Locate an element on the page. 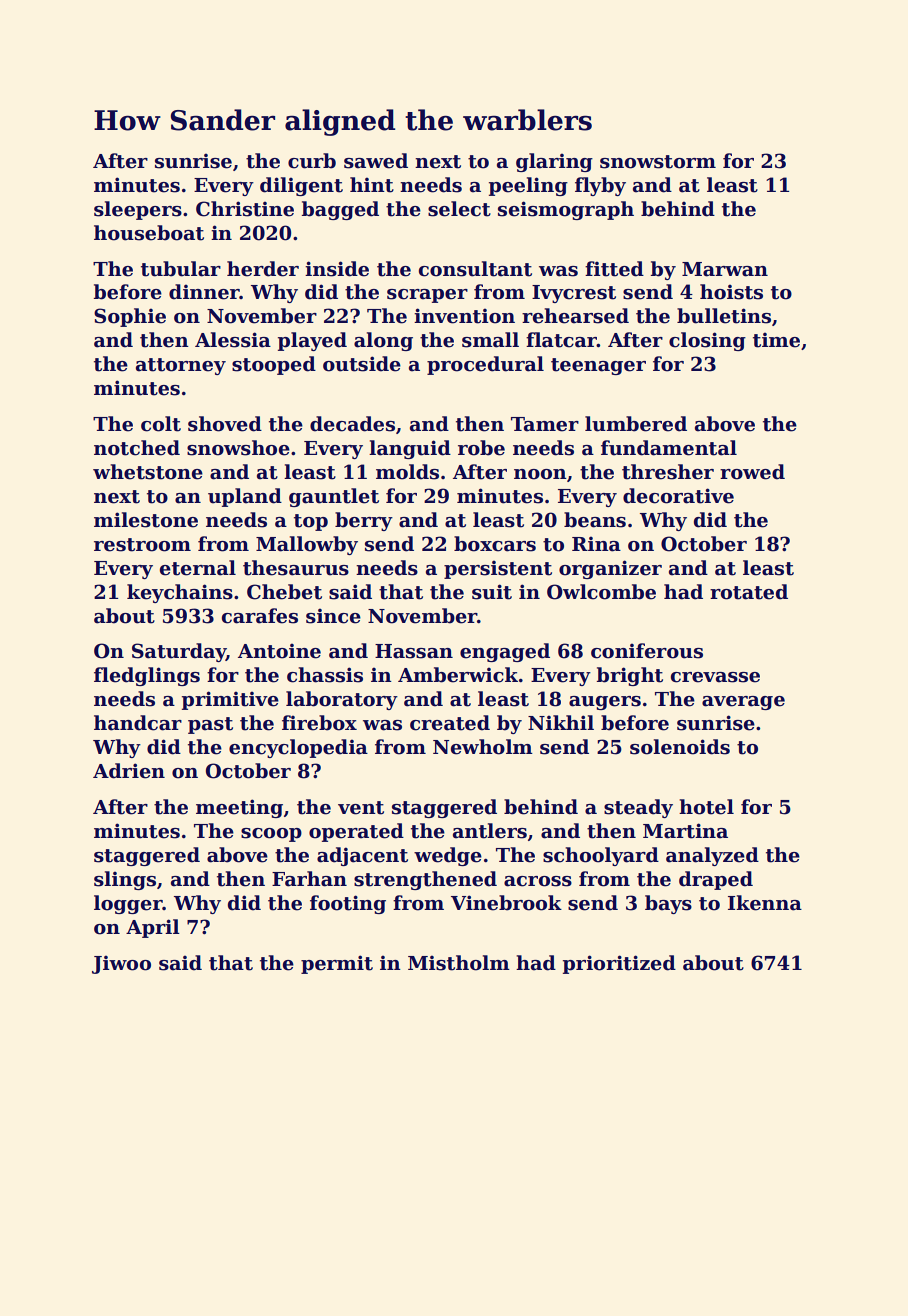 The image size is (908, 1316). April is located at coordinates (153, 928).
